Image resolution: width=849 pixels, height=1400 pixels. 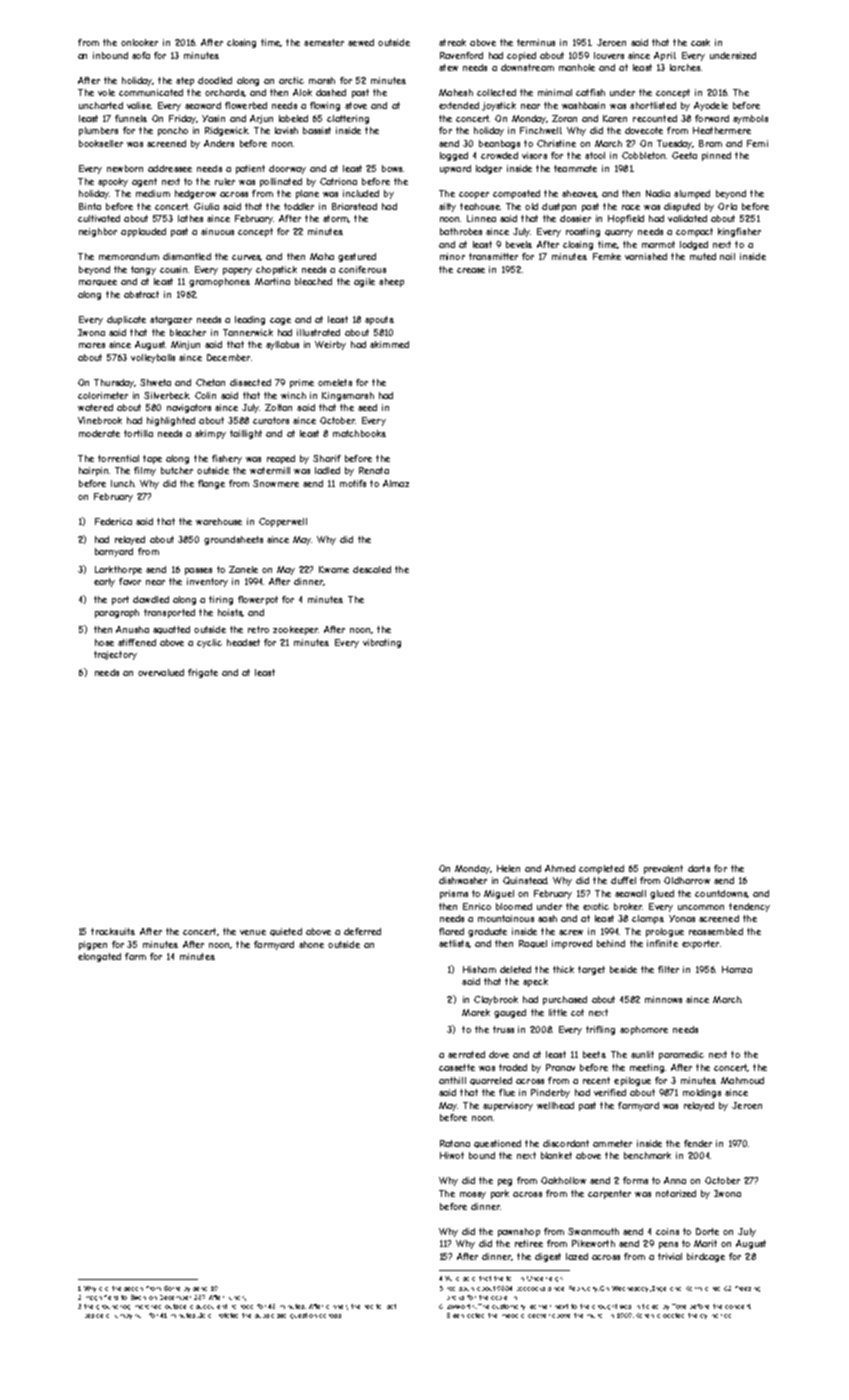 What do you see at coordinates (611, 943) in the screenshot?
I see `behind` at bounding box center [611, 943].
